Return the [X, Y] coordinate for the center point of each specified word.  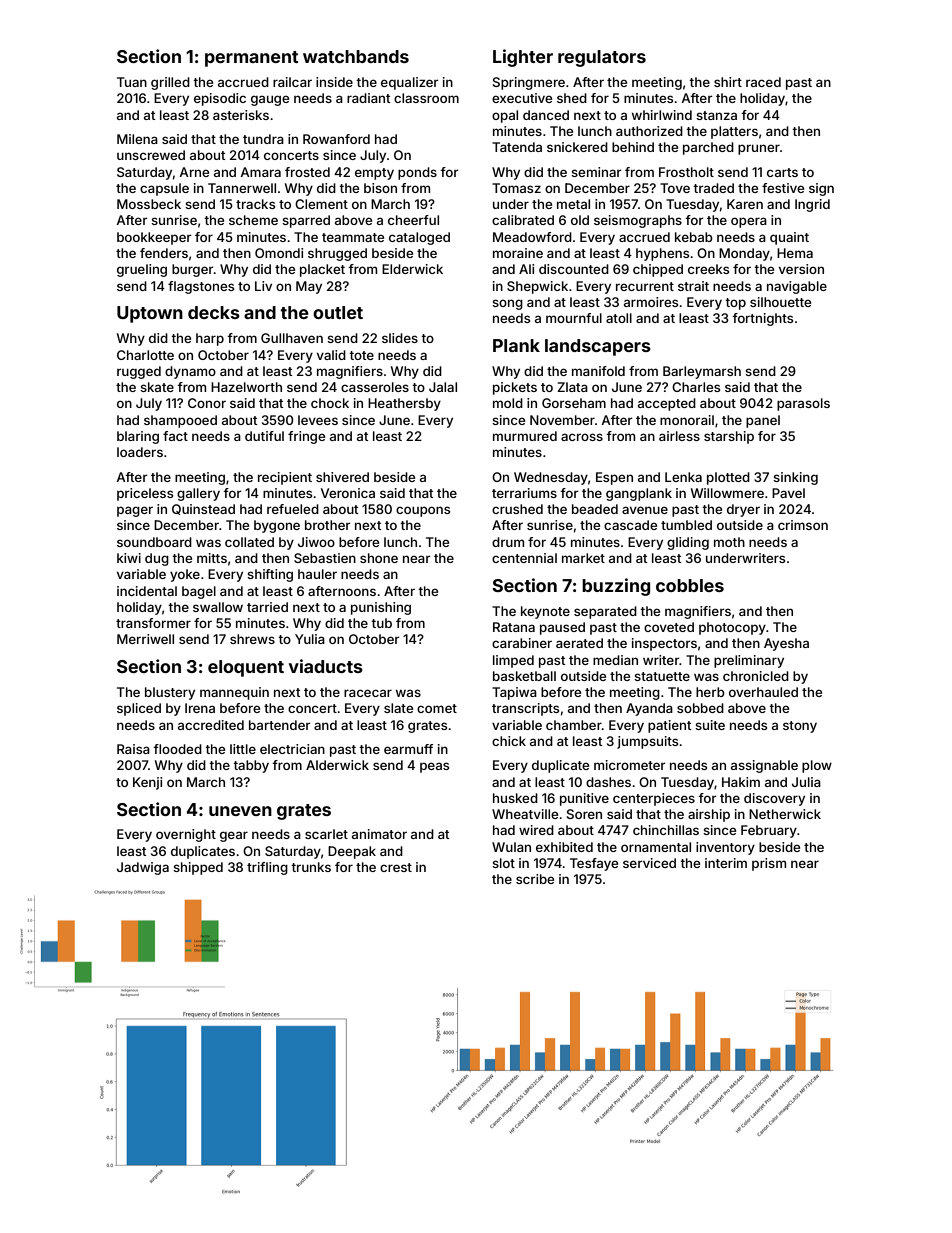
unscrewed [151, 155]
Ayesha [786, 644]
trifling [267, 868]
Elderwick [412, 269]
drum [508, 542]
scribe [535, 879]
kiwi [129, 558]
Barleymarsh [702, 372]
